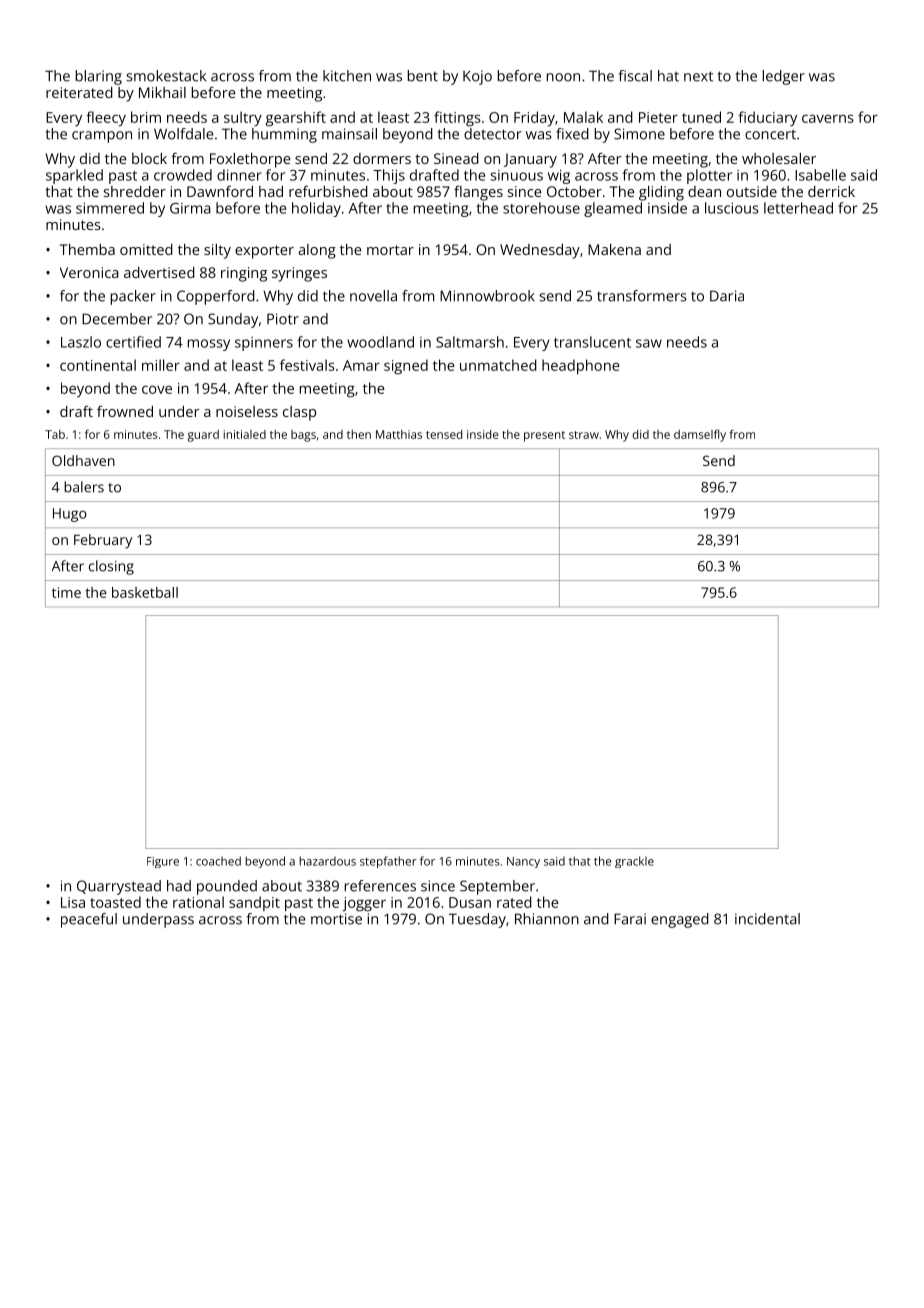 Image resolution: width=924 pixels, height=1308 pixels. What do you see at coordinates (698, 76) in the screenshot?
I see `next` at bounding box center [698, 76].
